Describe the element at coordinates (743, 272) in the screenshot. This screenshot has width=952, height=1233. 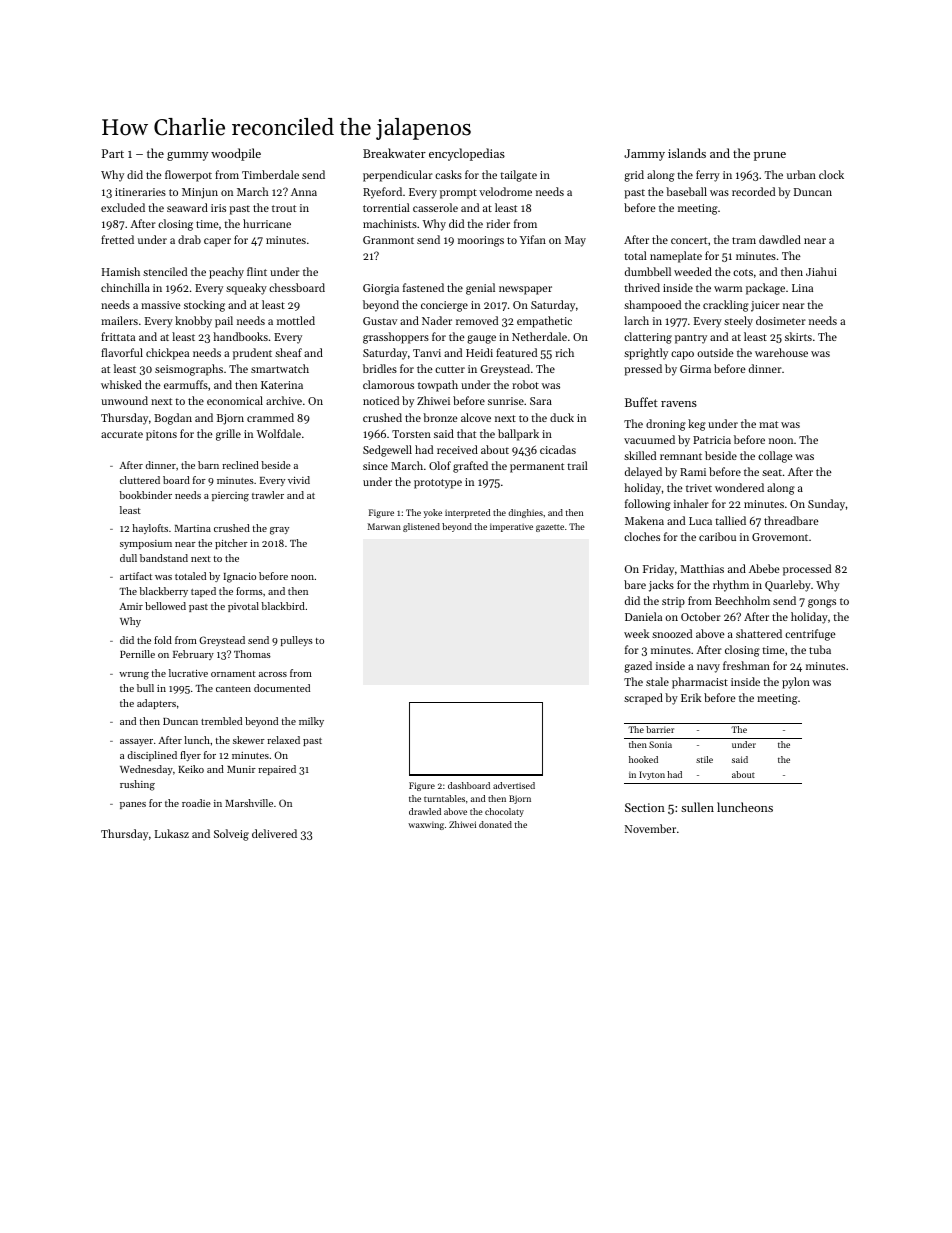
I see `cots` at that location.
